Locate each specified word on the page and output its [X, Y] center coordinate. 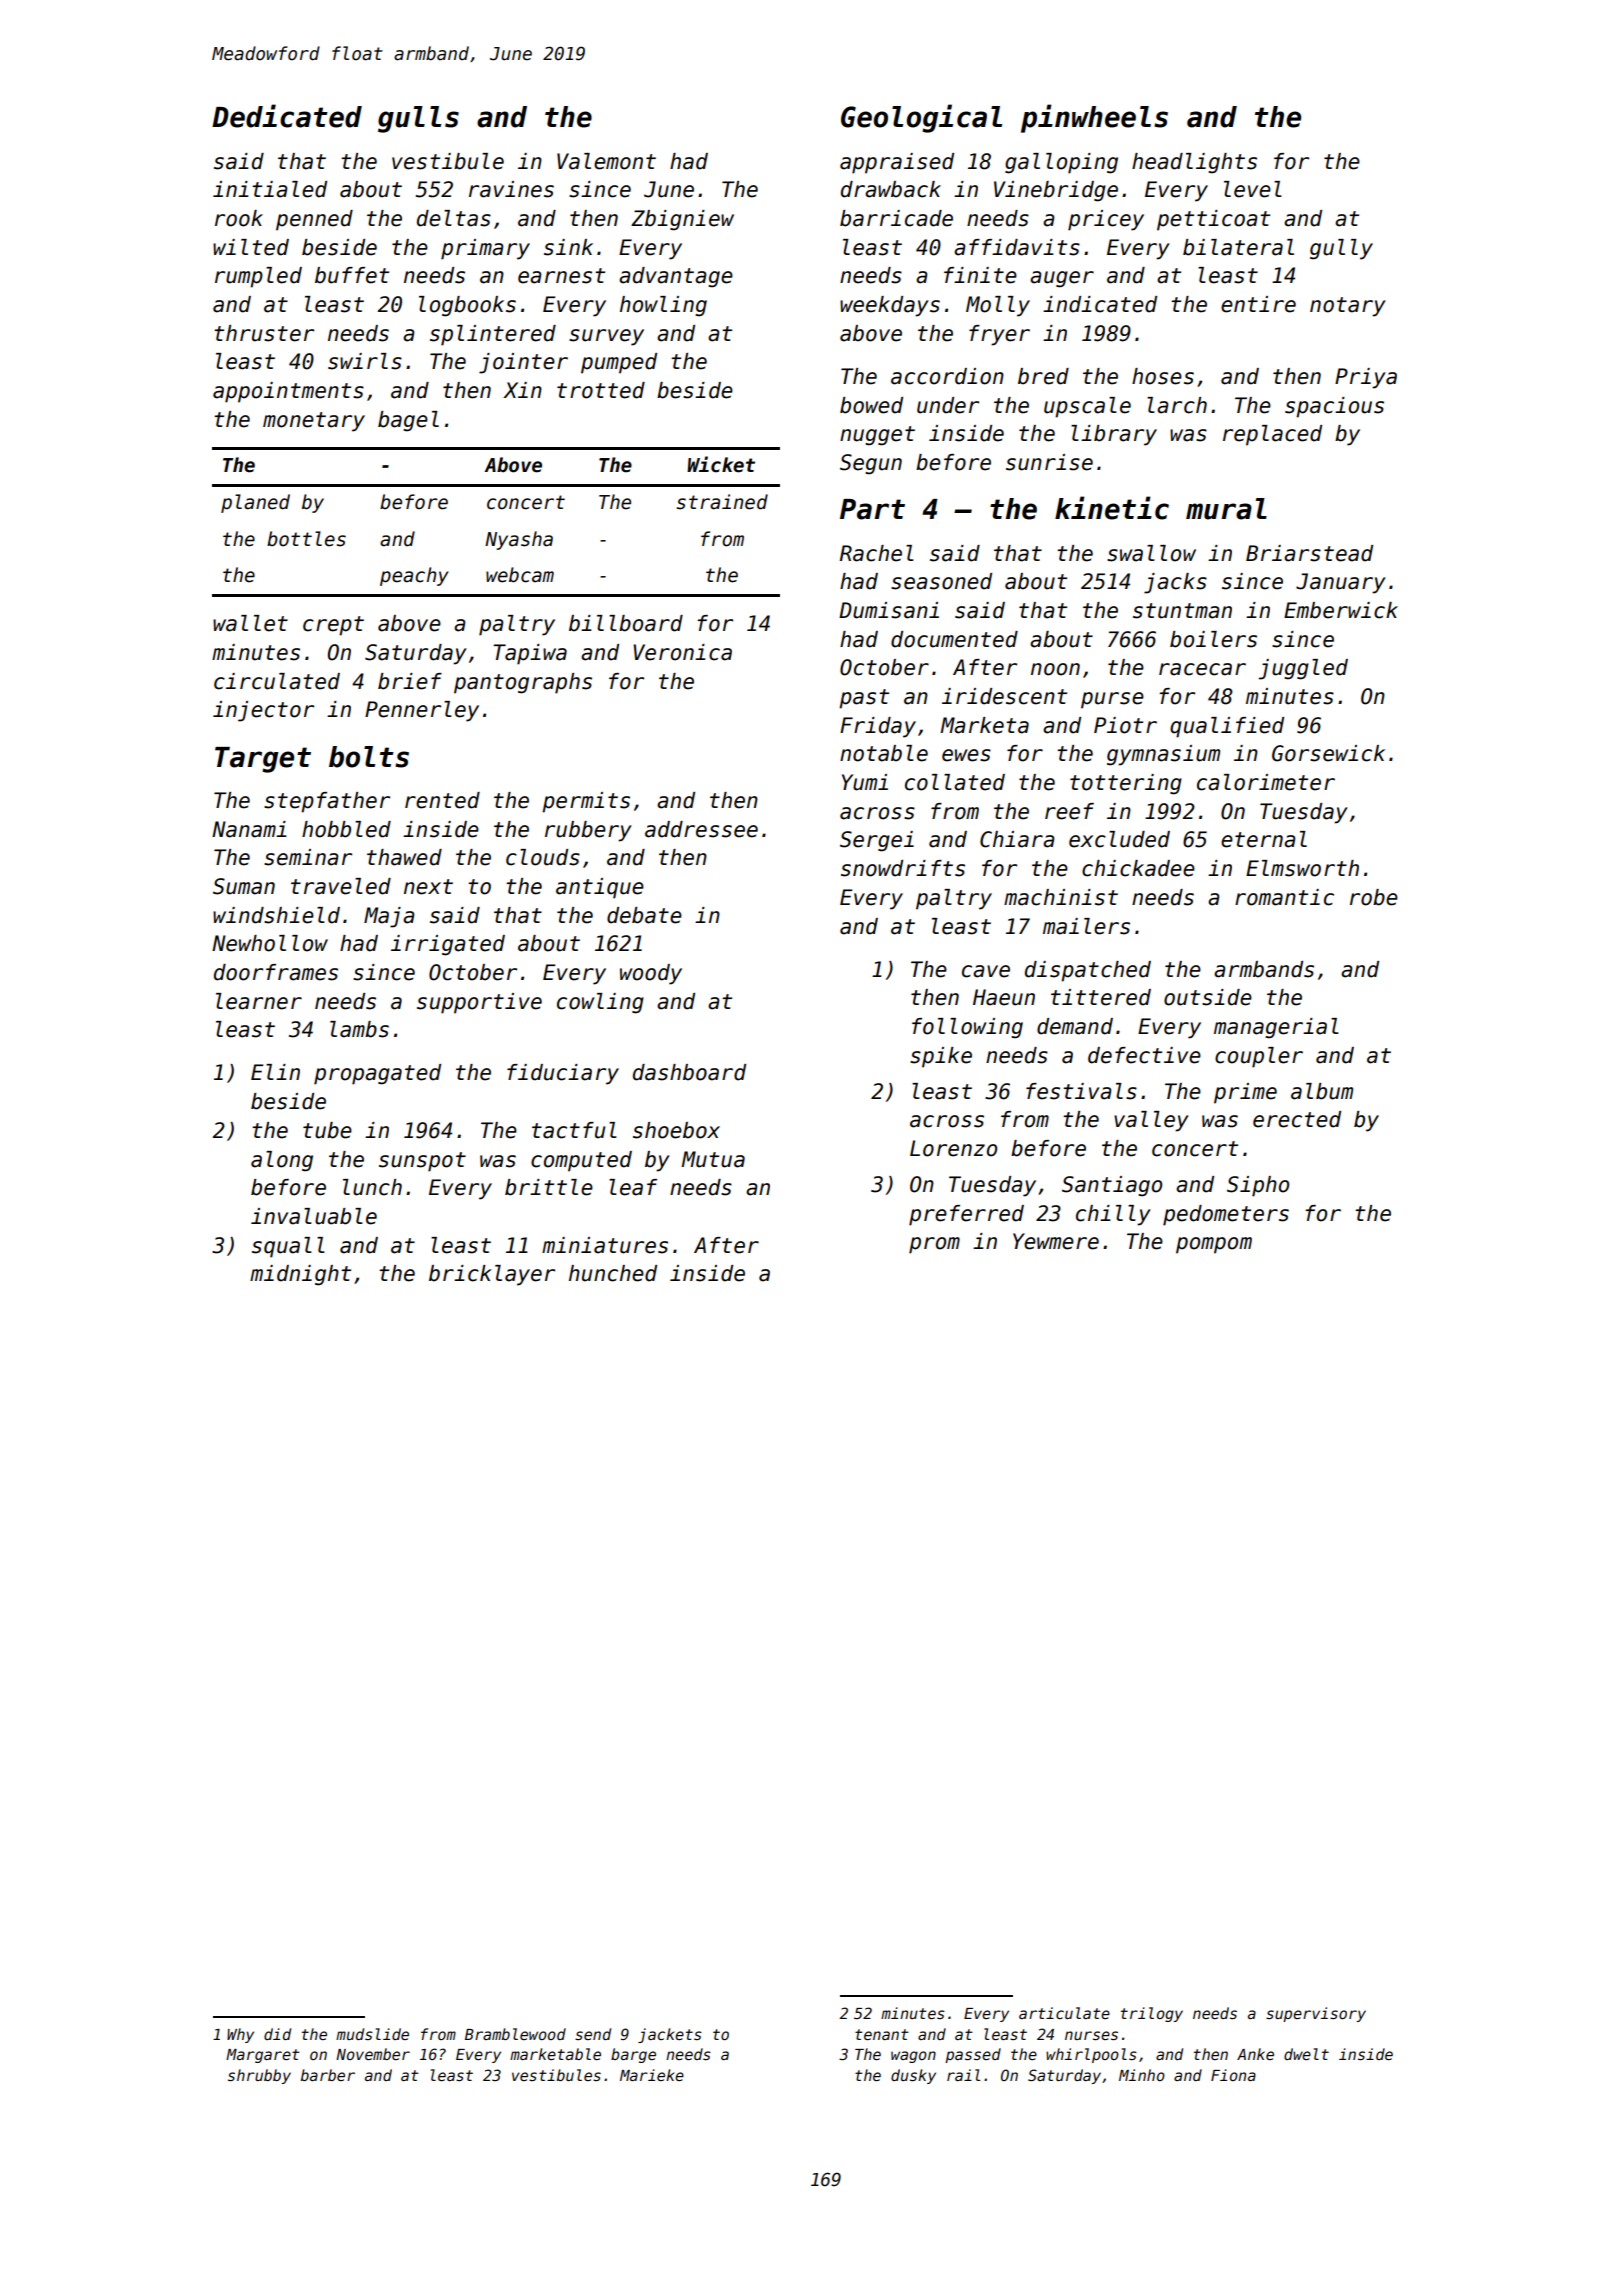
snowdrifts [903, 868]
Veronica [682, 652]
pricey [1106, 220]
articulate [1064, 2013]
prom [934, 1245]
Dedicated [287, 116]
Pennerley [422, 711]
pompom [1214, 1245]
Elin [275, 1072]
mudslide [372, 2034]
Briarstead [1309, 553]
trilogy [1152, 2014]
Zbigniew [682, 220]
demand [1075, 1026]
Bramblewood [515, 2034]
